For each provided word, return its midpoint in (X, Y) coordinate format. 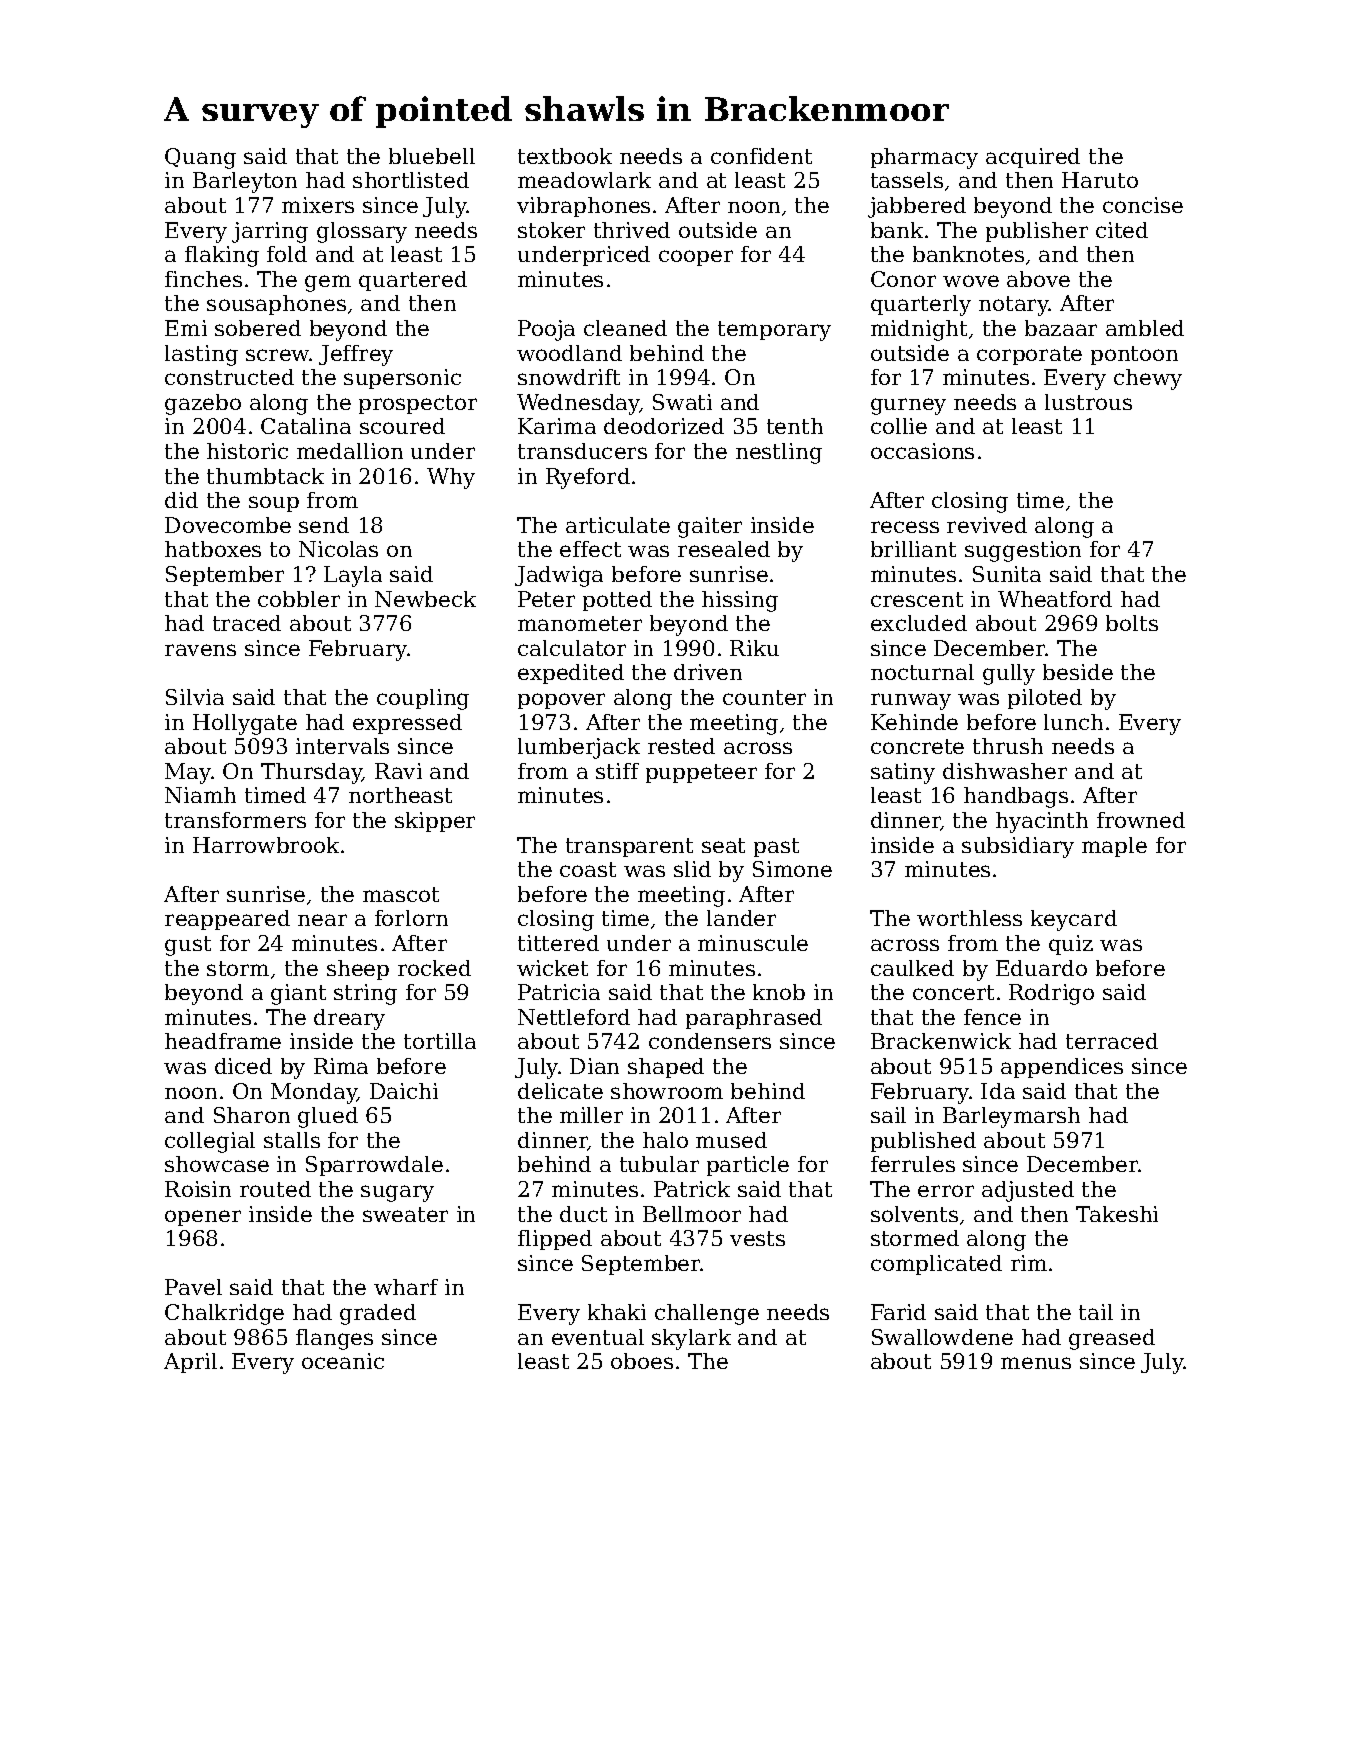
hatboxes (213, 549)
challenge (707, 1314)
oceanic (343, 1361)
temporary (774, 331)
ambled (1145, 328)
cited (1122, 230)
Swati (682, 402)
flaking (222, 256)
